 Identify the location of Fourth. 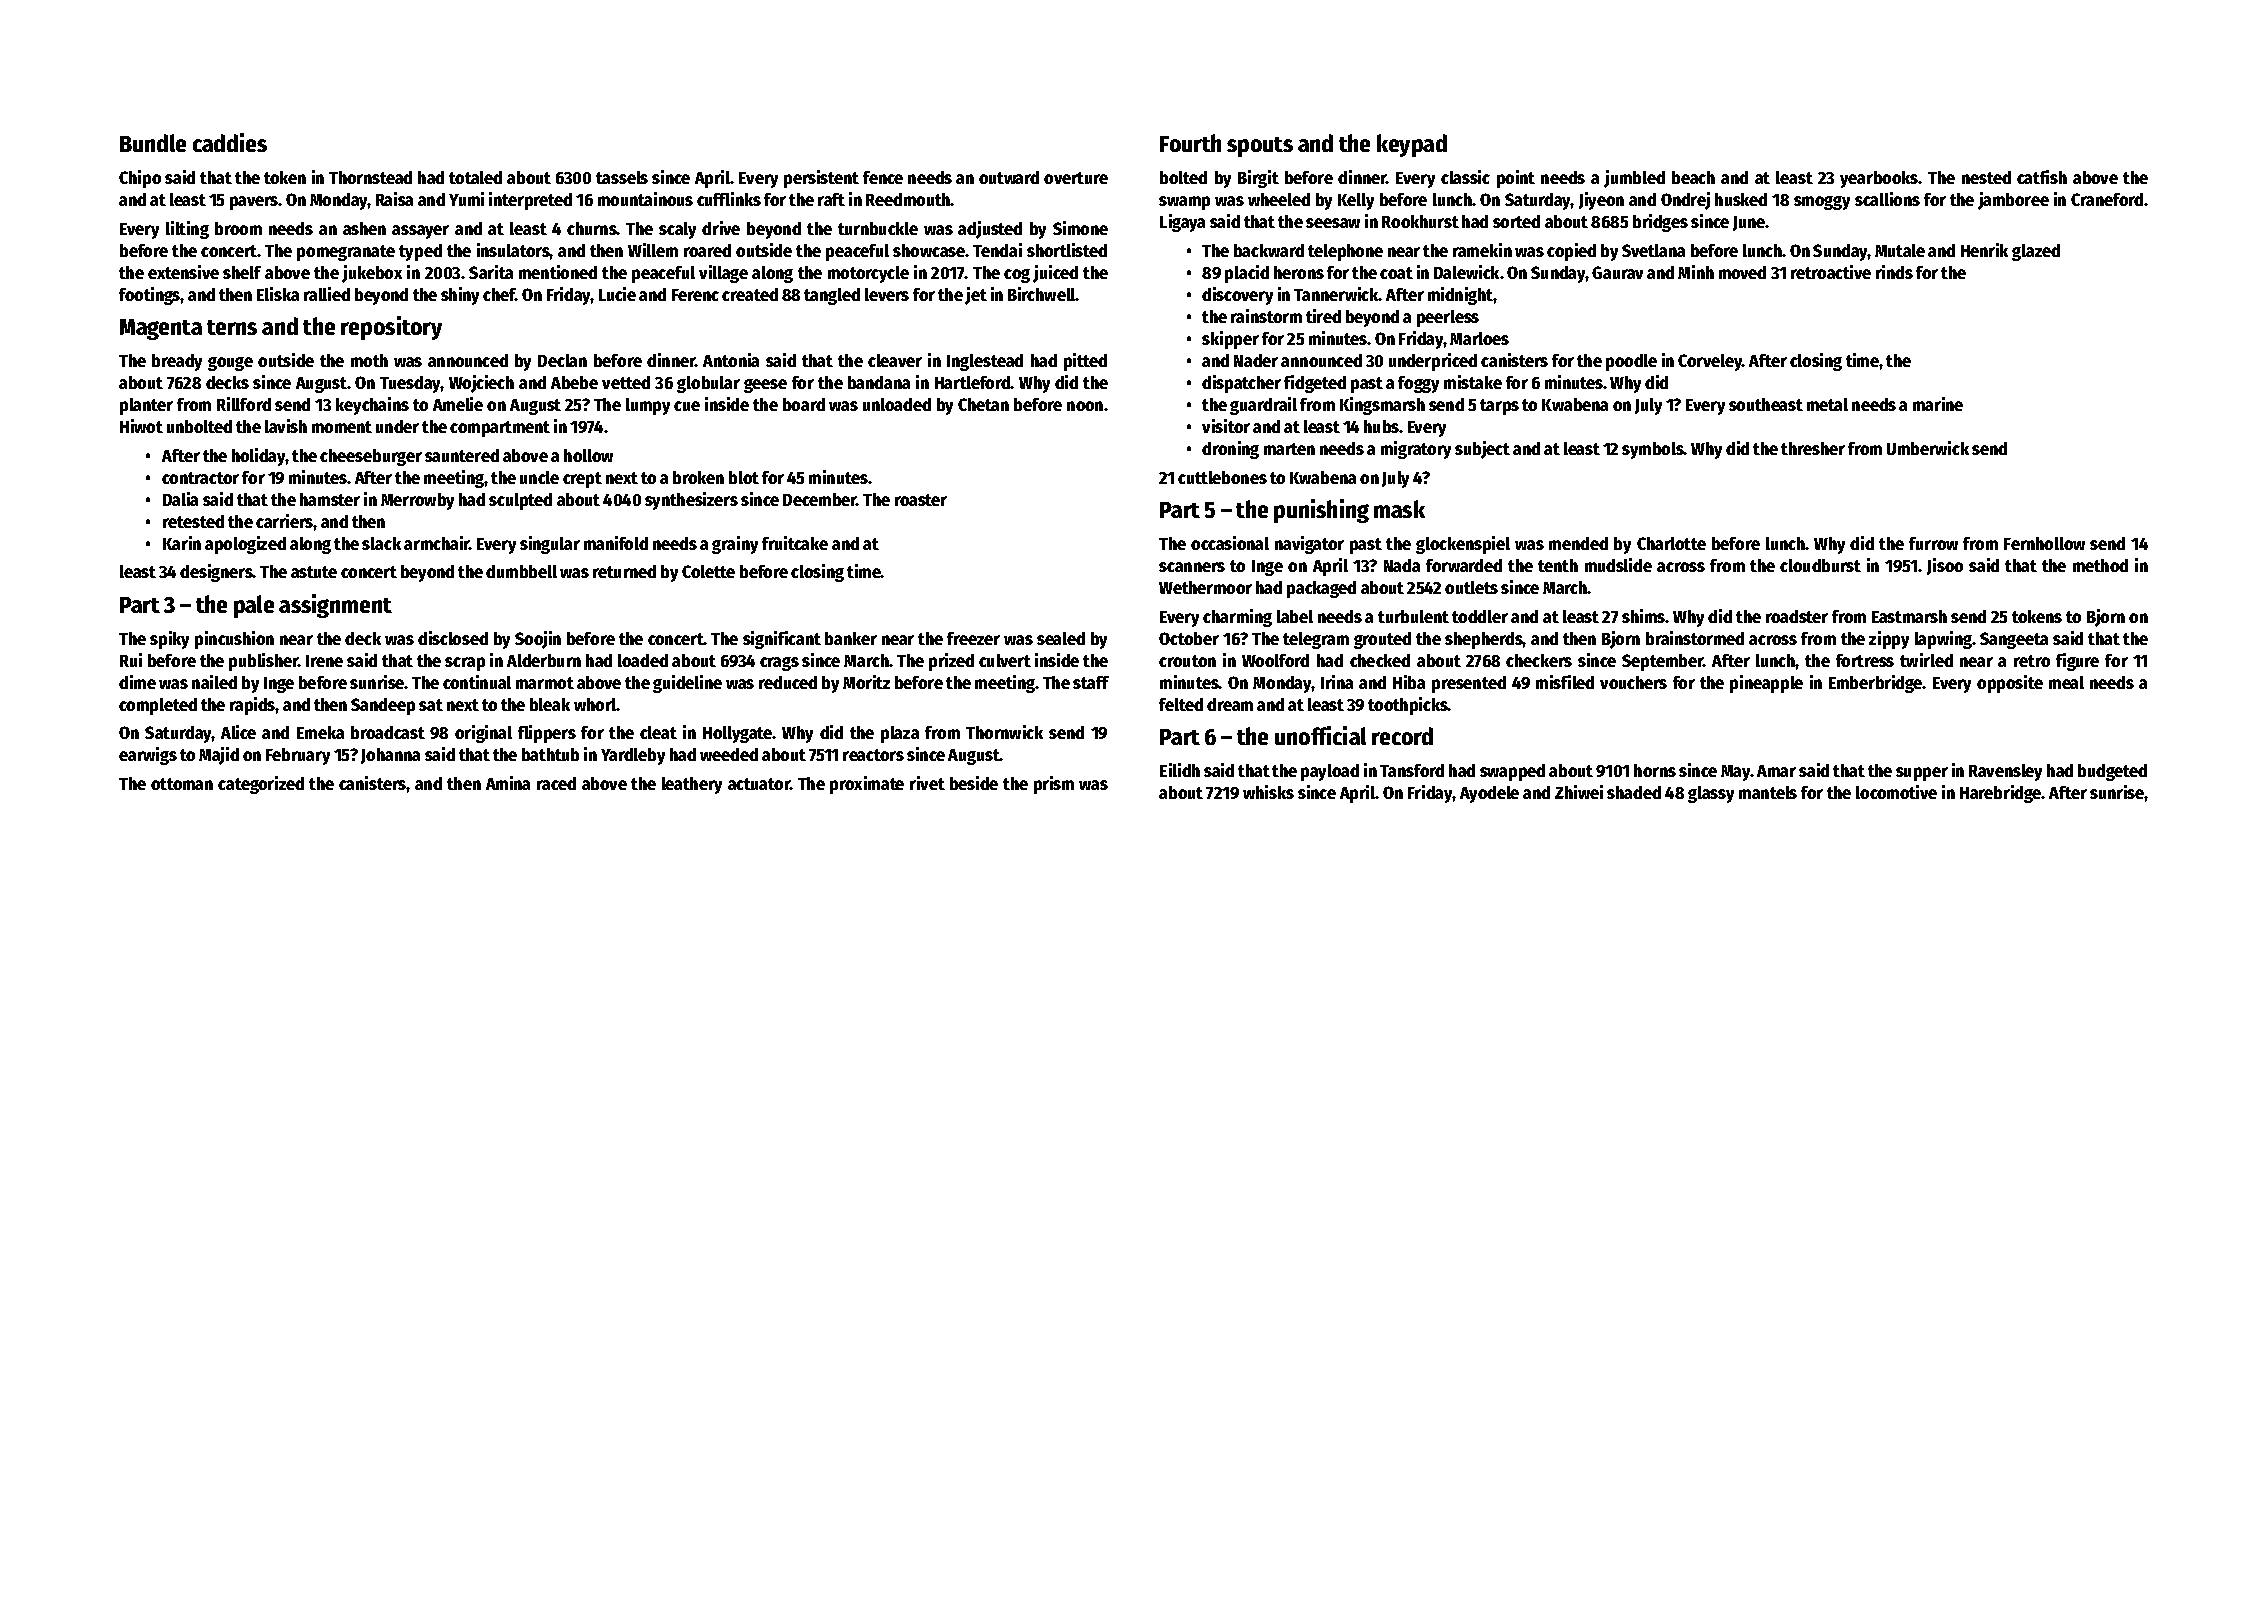
(1190, 143).
